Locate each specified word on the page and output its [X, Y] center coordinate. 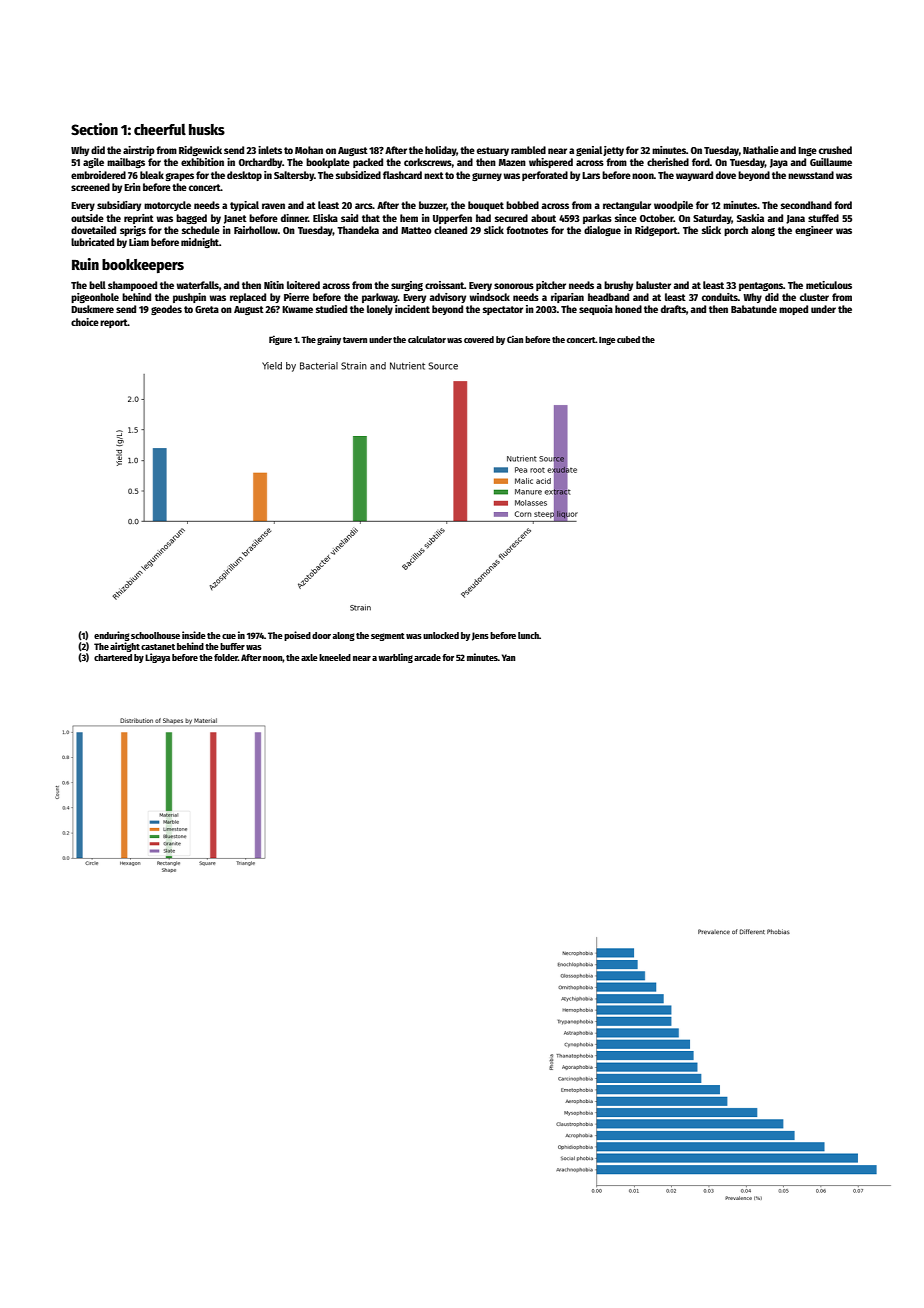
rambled [528, 150]
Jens [480, 636]
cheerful [160, 129]
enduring [112, 636]
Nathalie [761, 150]
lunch [528, 635]
